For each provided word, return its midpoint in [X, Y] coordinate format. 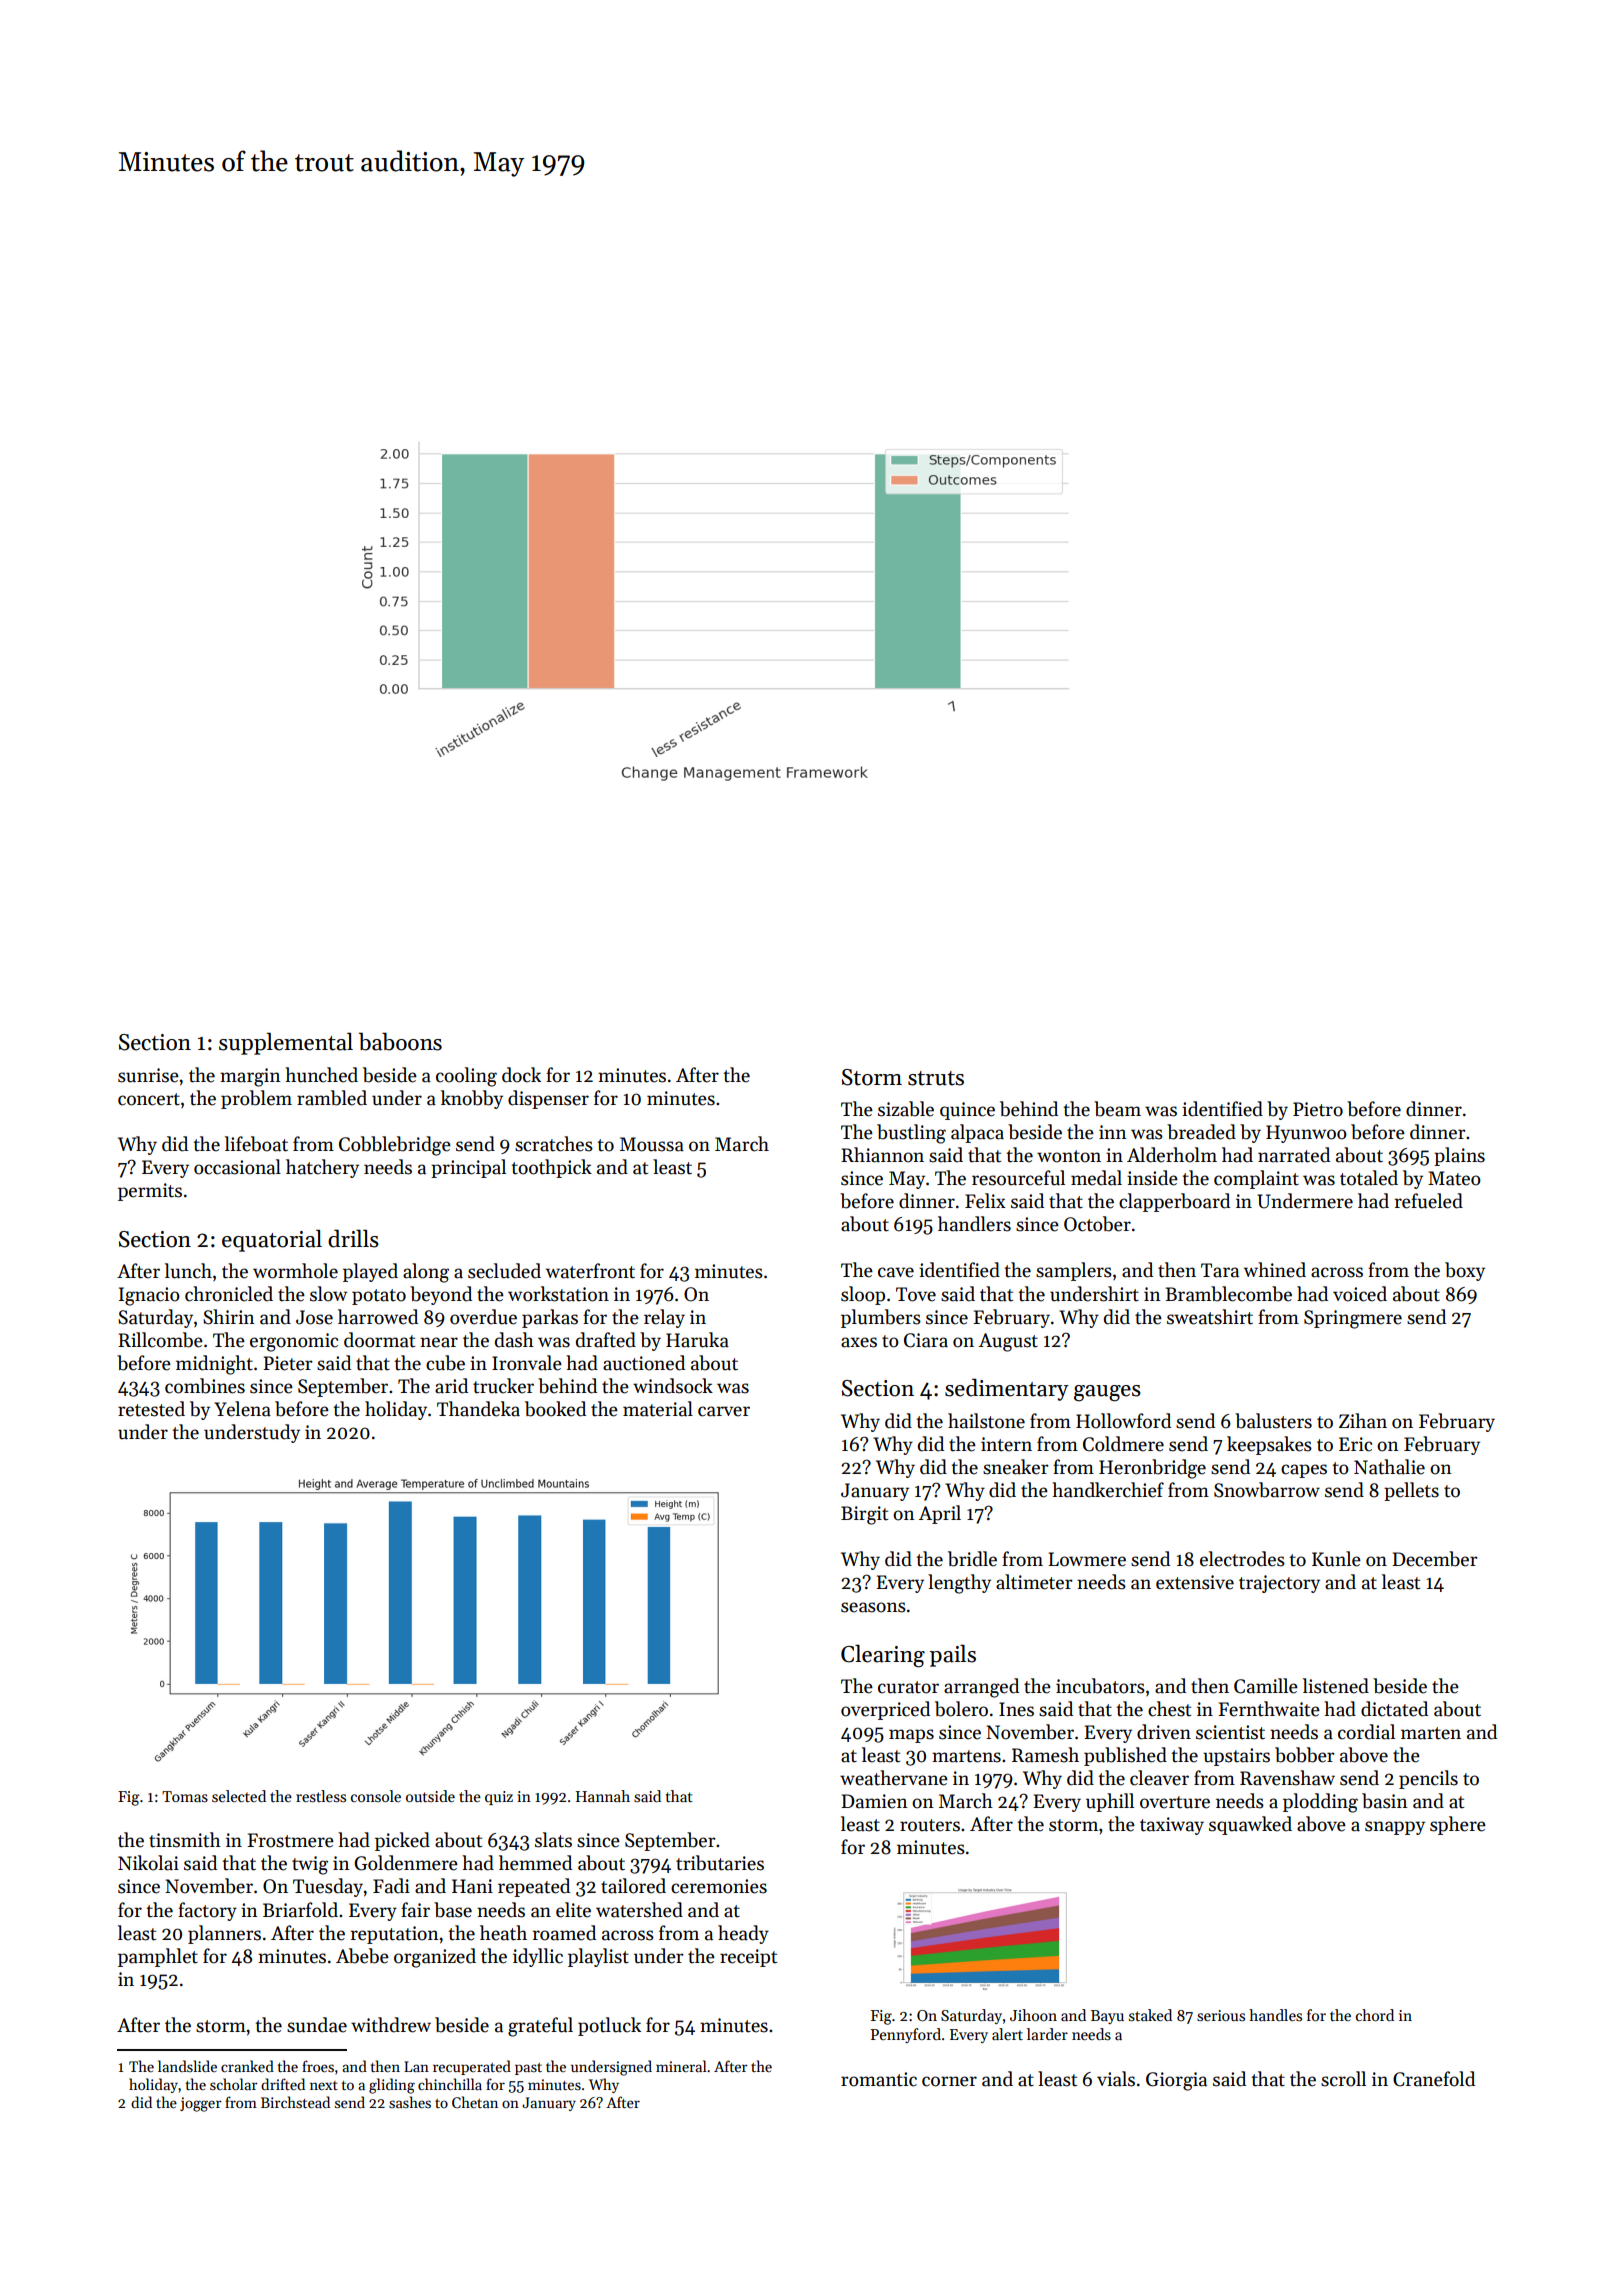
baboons [400, 1041]
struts [936, 1078]
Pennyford [906, 2035]
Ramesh [1045, 1755]
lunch [188, 1271]
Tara [1220, 1270]
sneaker [1016, 1467]
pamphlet [158, 1957]
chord [1375, 2015]
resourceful [1018, 1178]
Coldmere [1123, 1444]
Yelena [242, 1409]
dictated [1394, 1709]
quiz [499, 1798]
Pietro [1318, 1109]
